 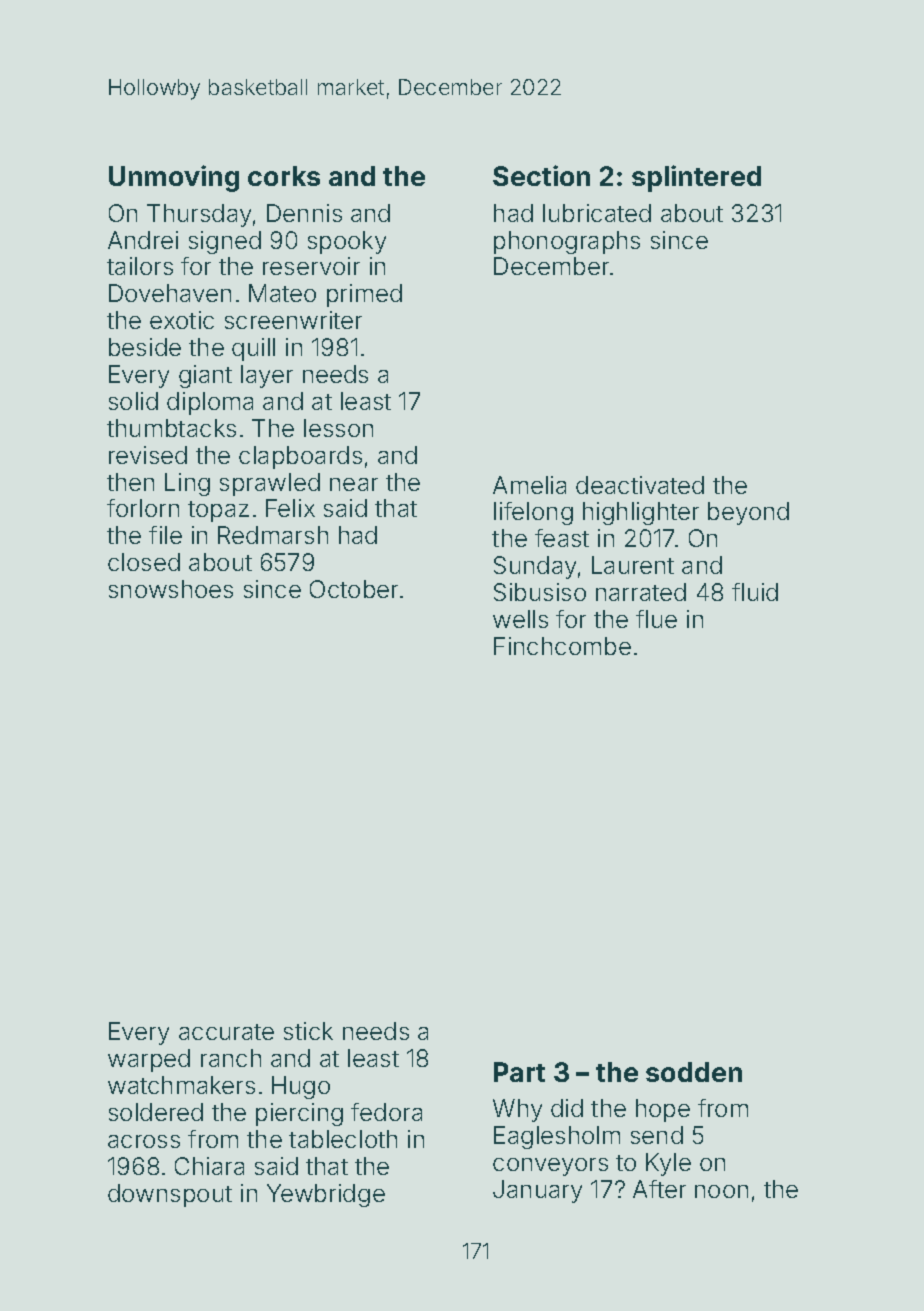 What do you see at coordinates (338, 428) in the screenshot?
I see `lesson` at bounding box center [338, 428].
